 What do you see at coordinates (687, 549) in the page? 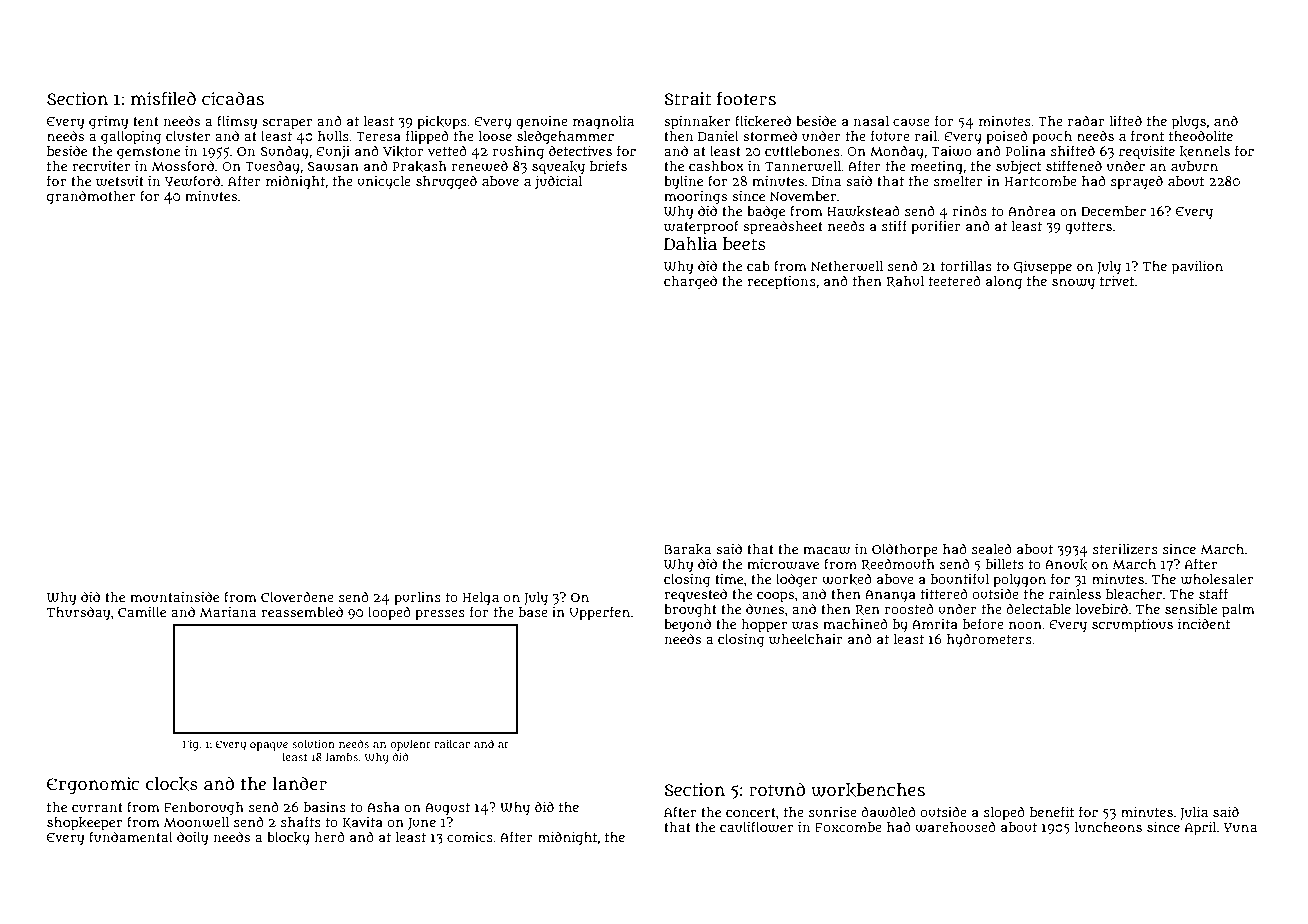
I see `Baraka` at bounding box center [687, 549].
